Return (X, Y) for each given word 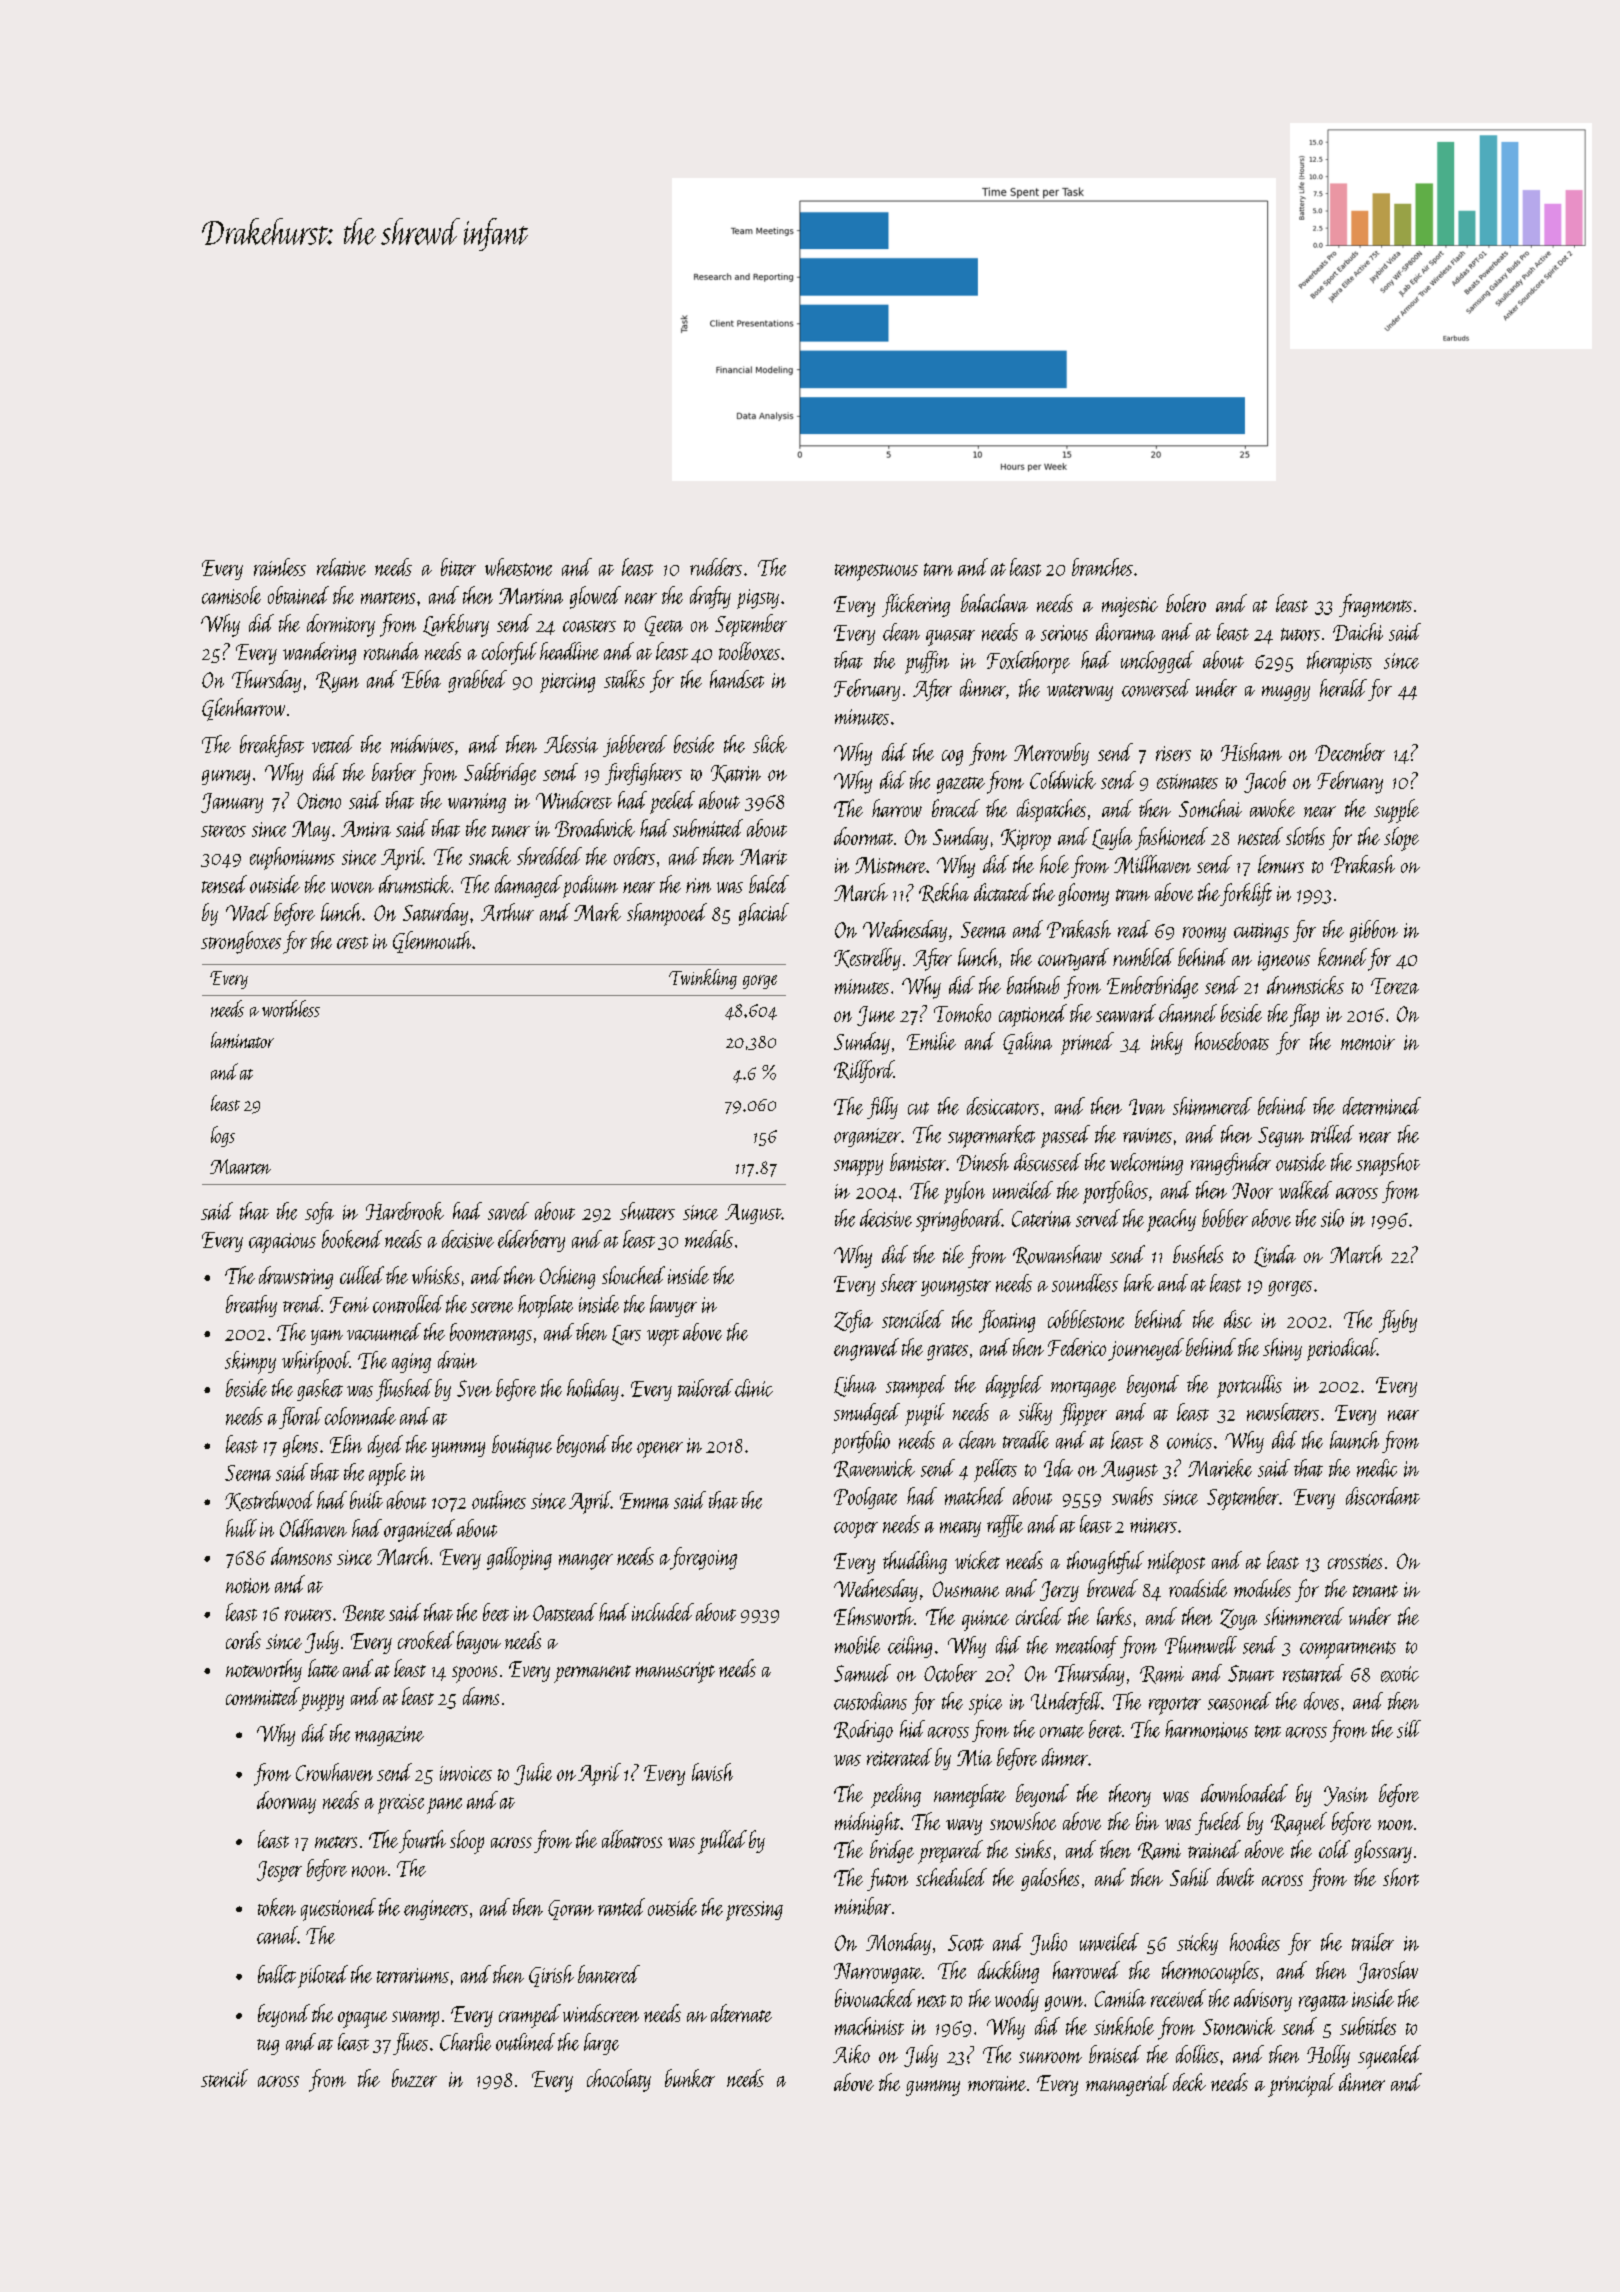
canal (277, 1935)
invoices (466, 1773)
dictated (1002, 892)
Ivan (1147, 1107)
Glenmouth (432, 942)
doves (1321, 1701)
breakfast (272, 746)
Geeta (664, 626)
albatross (632, 1839)
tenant (1375, 1591)
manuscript (675, 1672)
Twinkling (703, 979)
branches (1102, 567)
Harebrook (405, 1211)
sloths (1305, 836)
